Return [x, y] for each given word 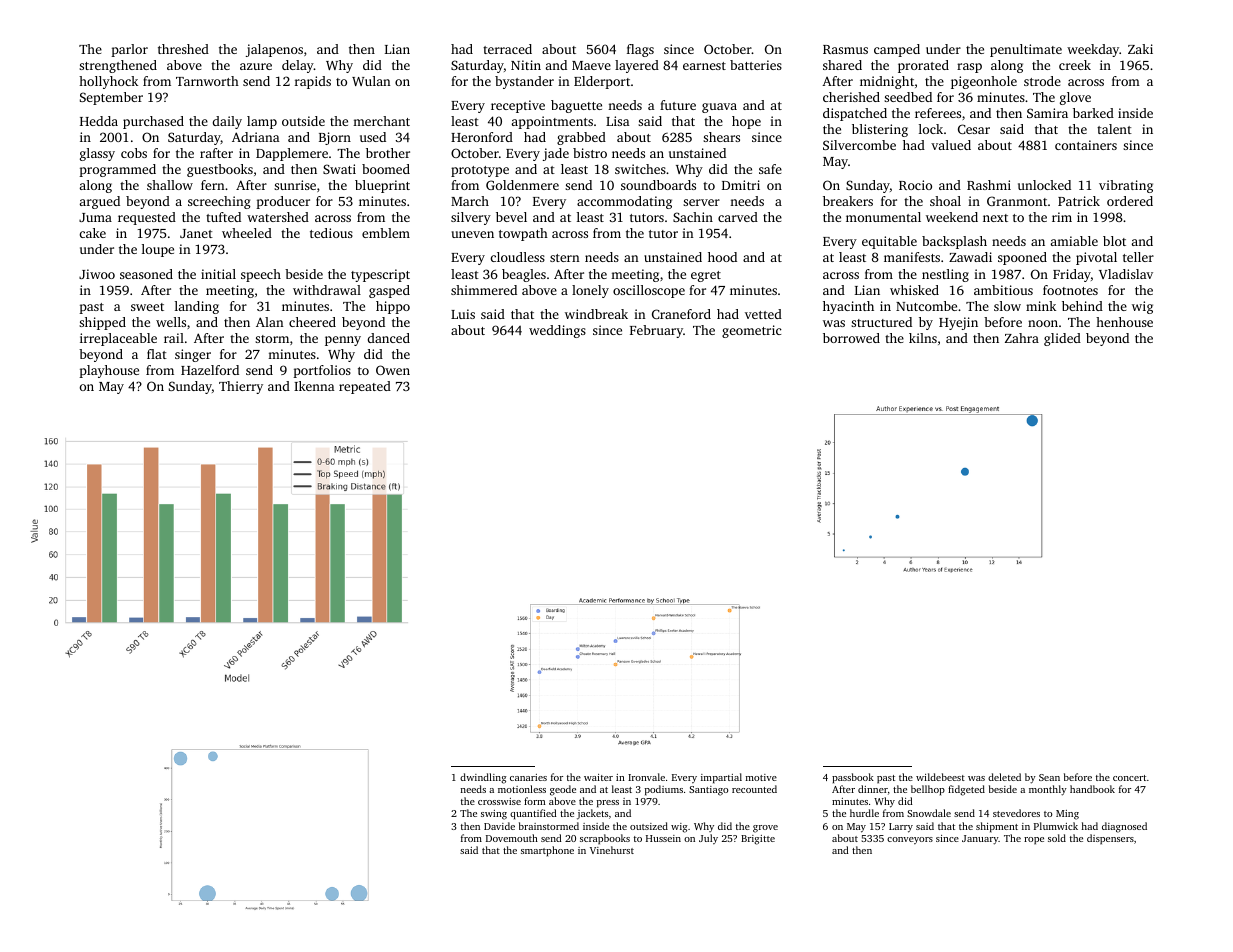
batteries [756, 65]
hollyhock [108, 82]
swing [494, 815]
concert [1129, 778]
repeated [365, 387]
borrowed [851, 338]
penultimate [1026, 50]
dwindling [483, 778]
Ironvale [646, 777]
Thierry [241, 387]
